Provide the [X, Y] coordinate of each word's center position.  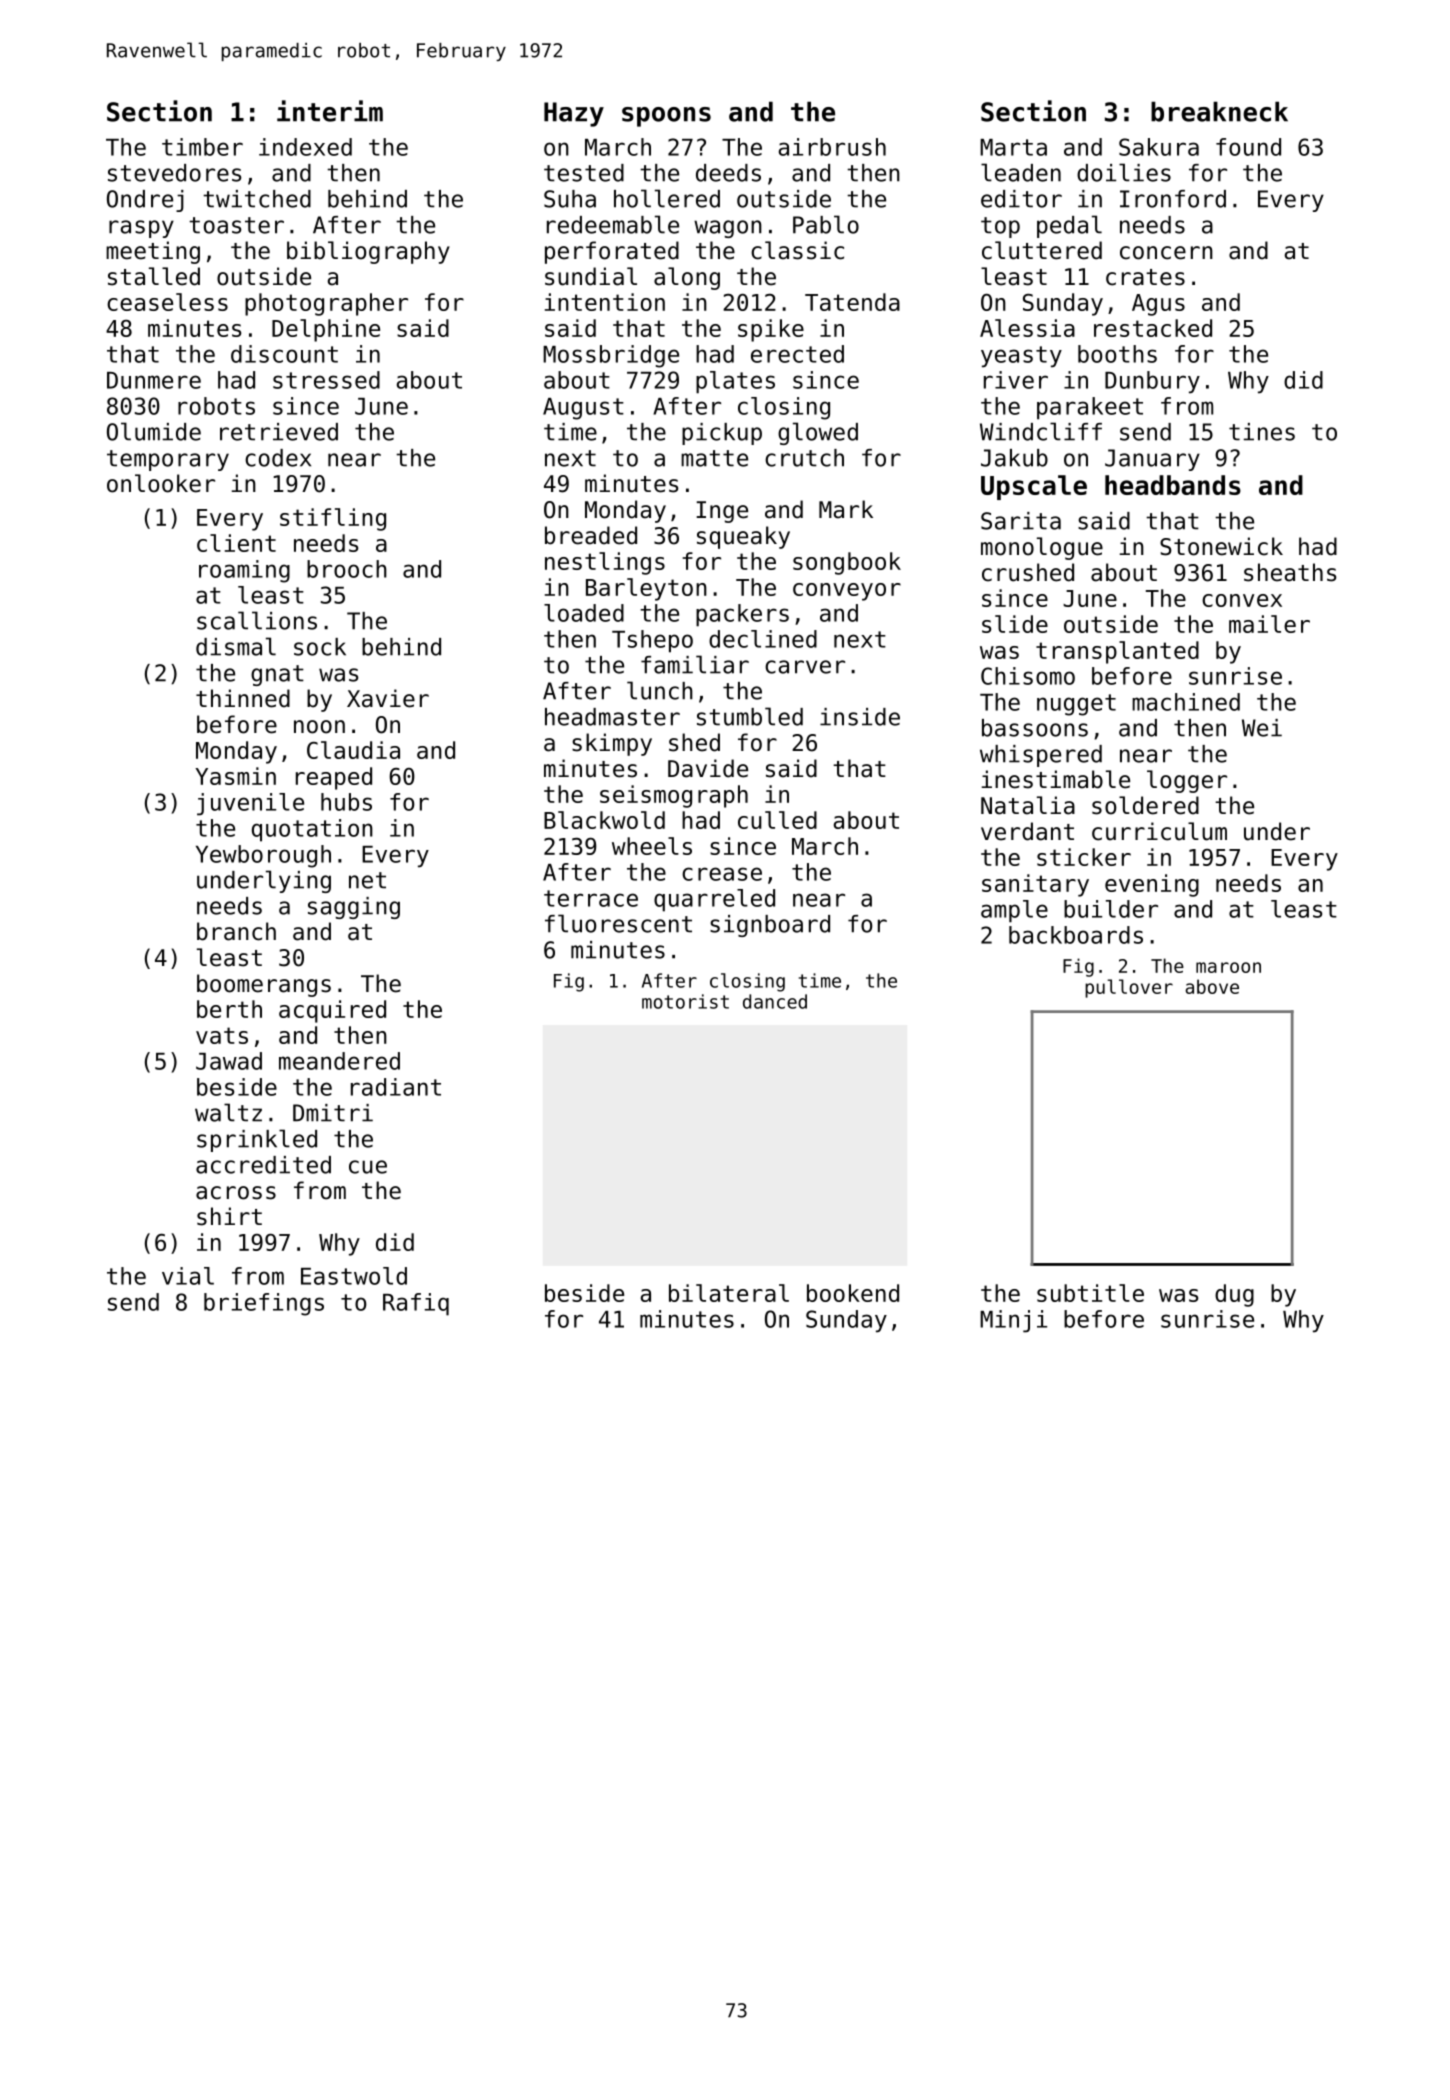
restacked [1153, 328]
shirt [229, 1216]
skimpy [612, 744]
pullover [1129, 988]
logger [1187, 781]
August [583, 409]
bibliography [368, 252]
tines [1262, 432]
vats [222, 1035]
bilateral [729, 1293]
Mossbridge [611, 356]
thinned [243, 698]
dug [1234, 1295]
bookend [853, 1293]
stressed [326, 380]
